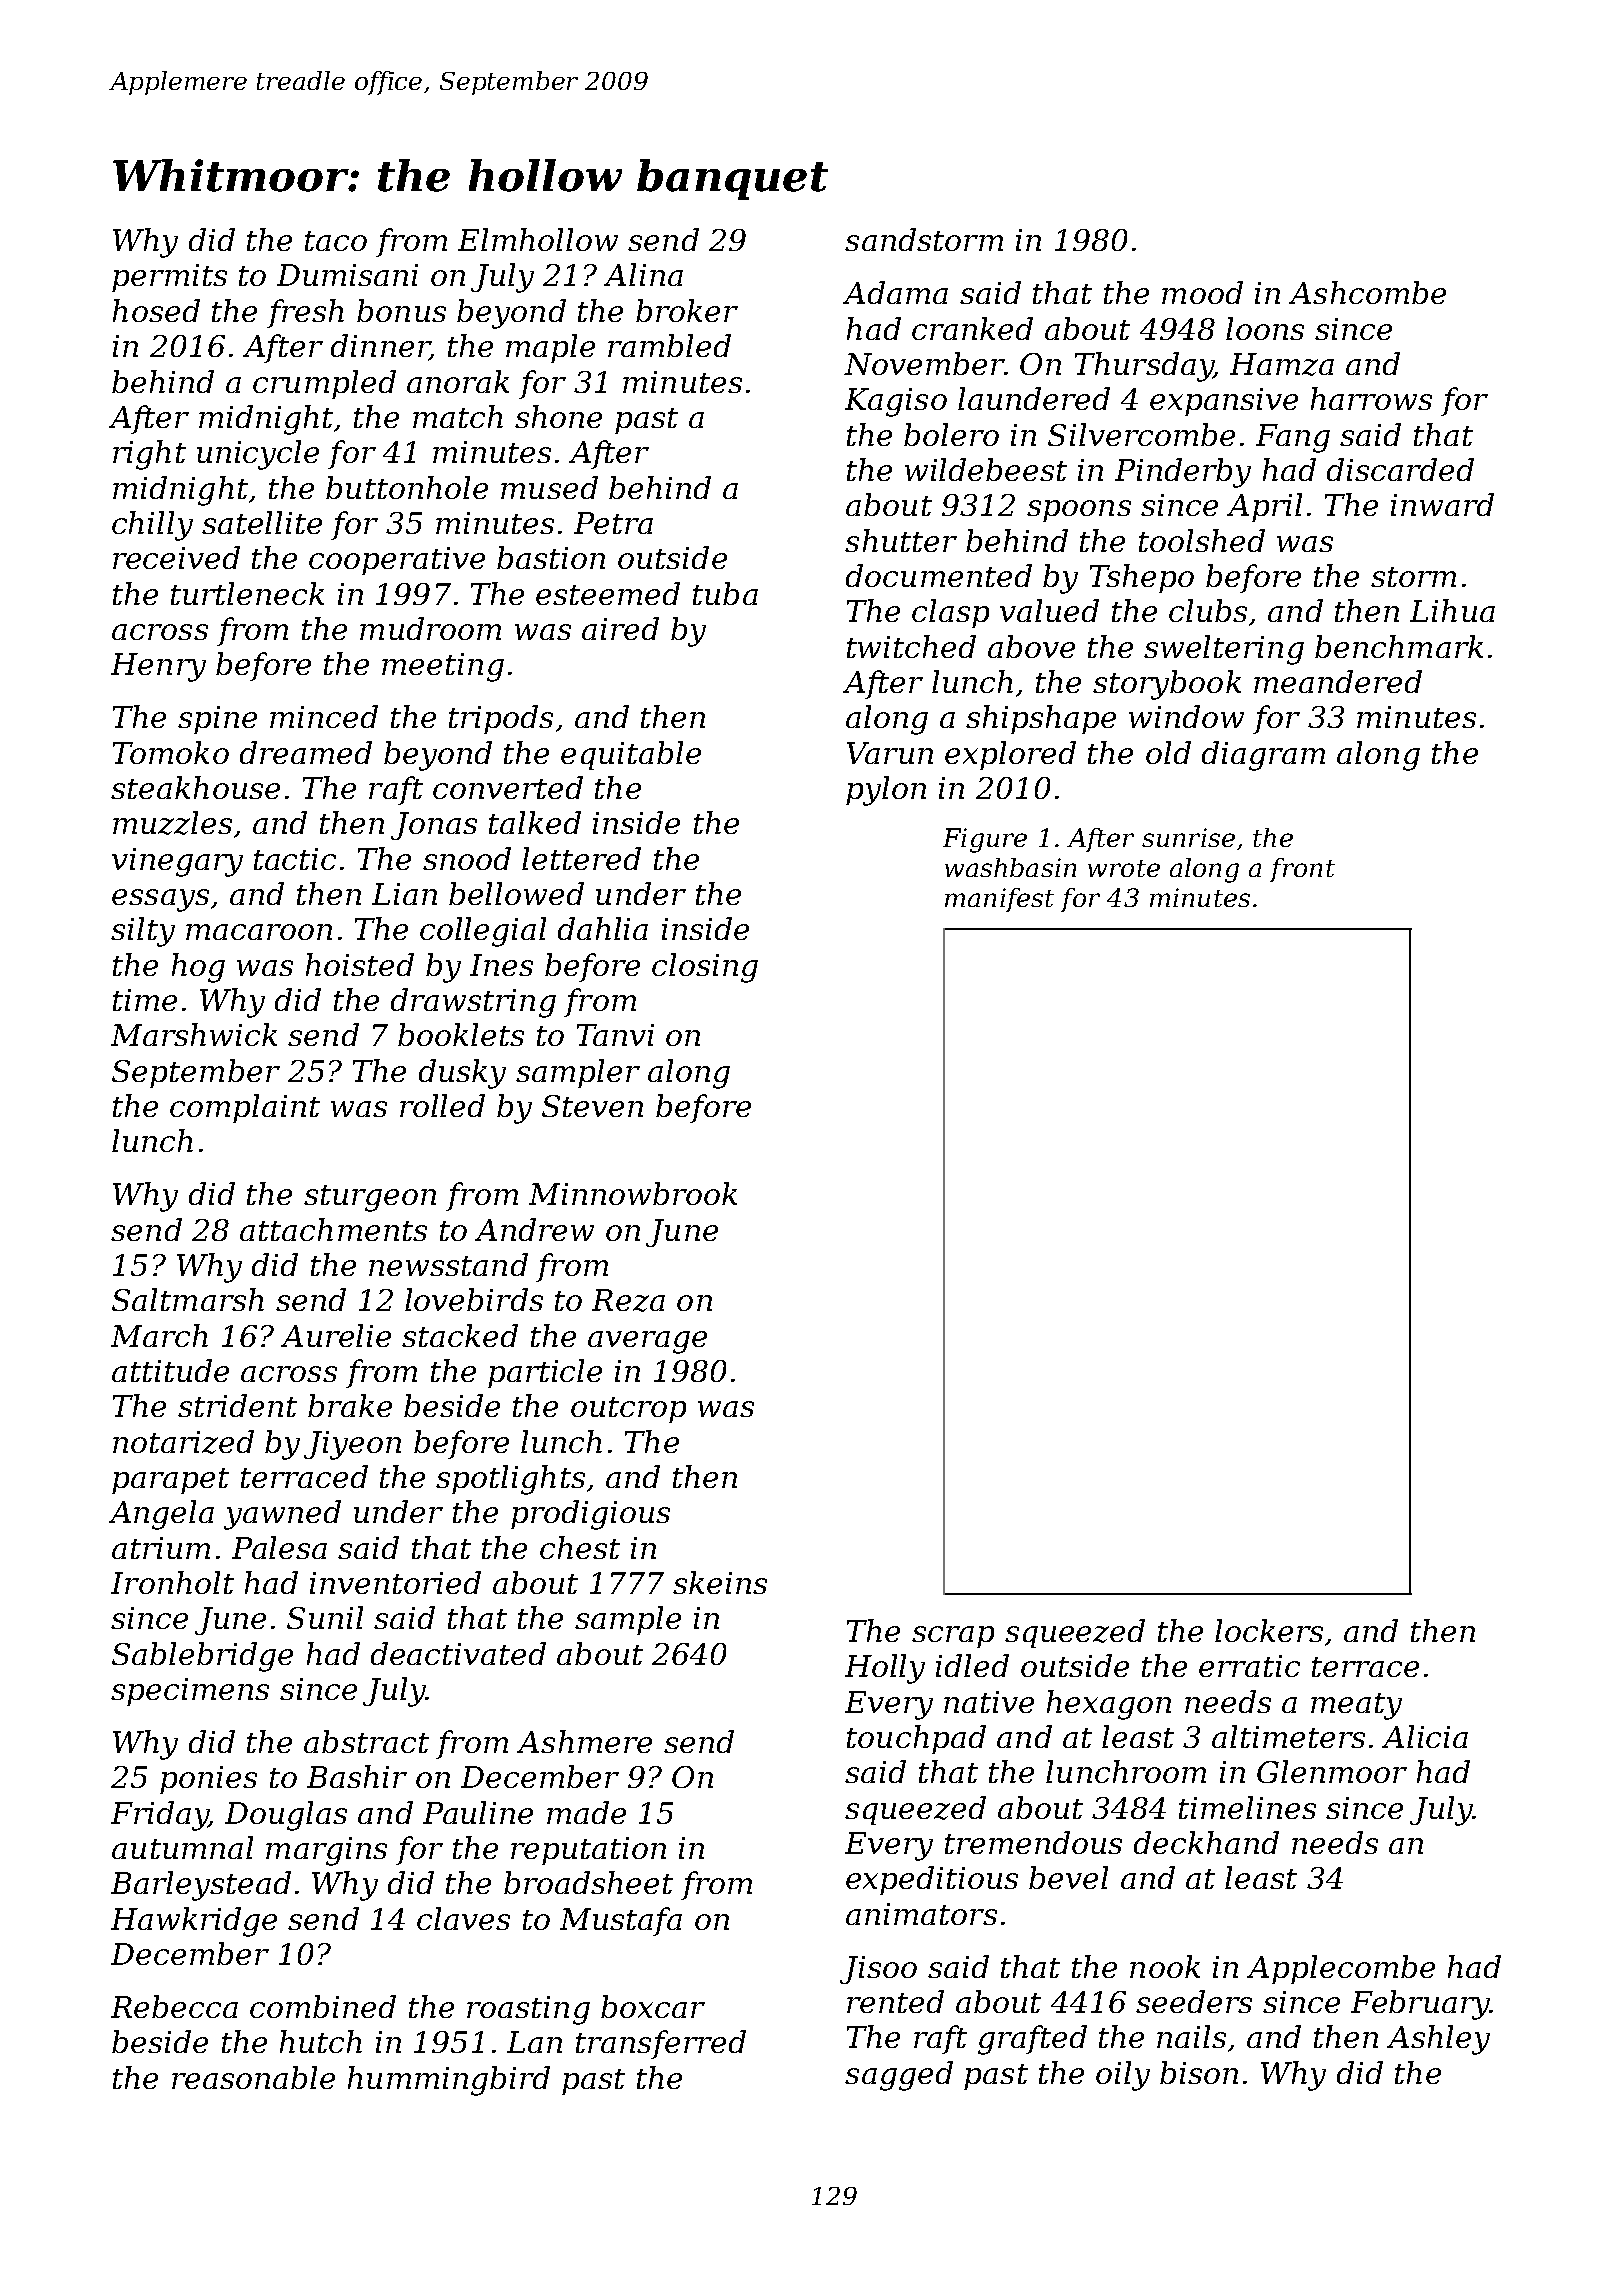 The height and width of the screenshot is (2292, 1620). What do you see at coordinates (899, 2076) in the screenshot?
I see `sagged` at bounding box center [899, 2076].
